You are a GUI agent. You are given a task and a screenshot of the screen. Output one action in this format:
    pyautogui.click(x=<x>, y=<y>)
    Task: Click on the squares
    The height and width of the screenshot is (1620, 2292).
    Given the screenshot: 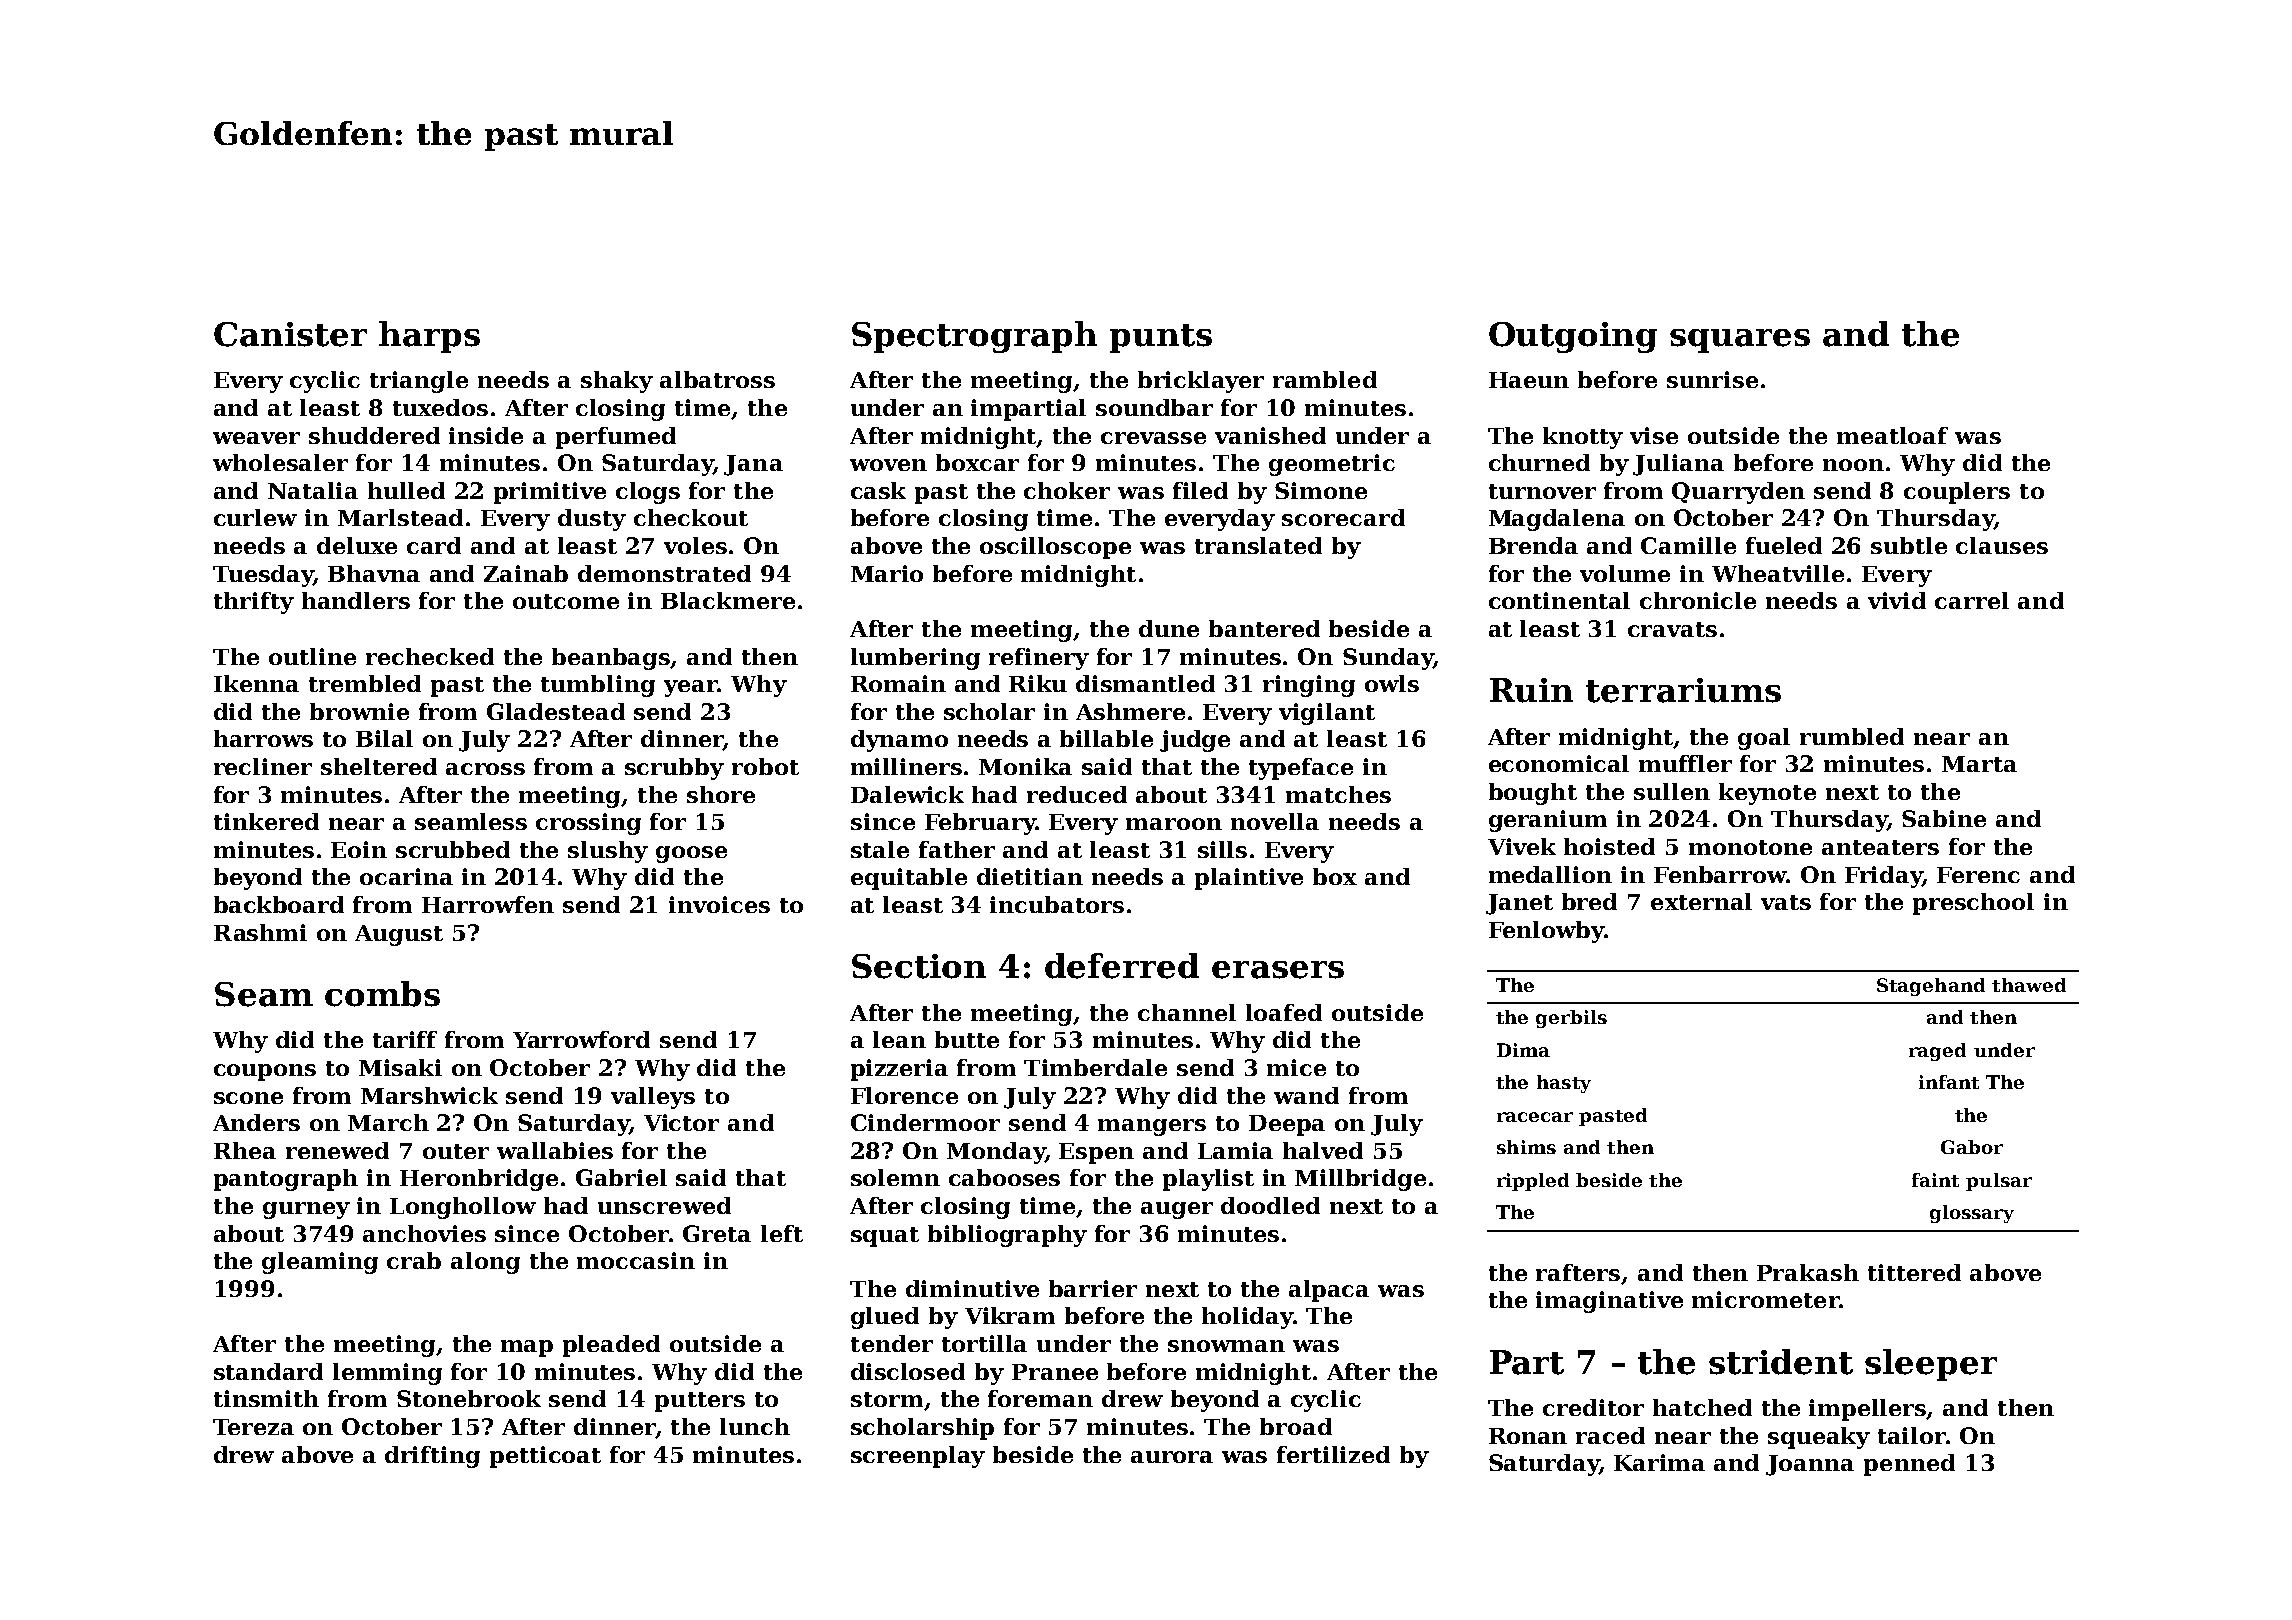 What is the action you would take?
    pyautogui.click(x=1740, y=341)
